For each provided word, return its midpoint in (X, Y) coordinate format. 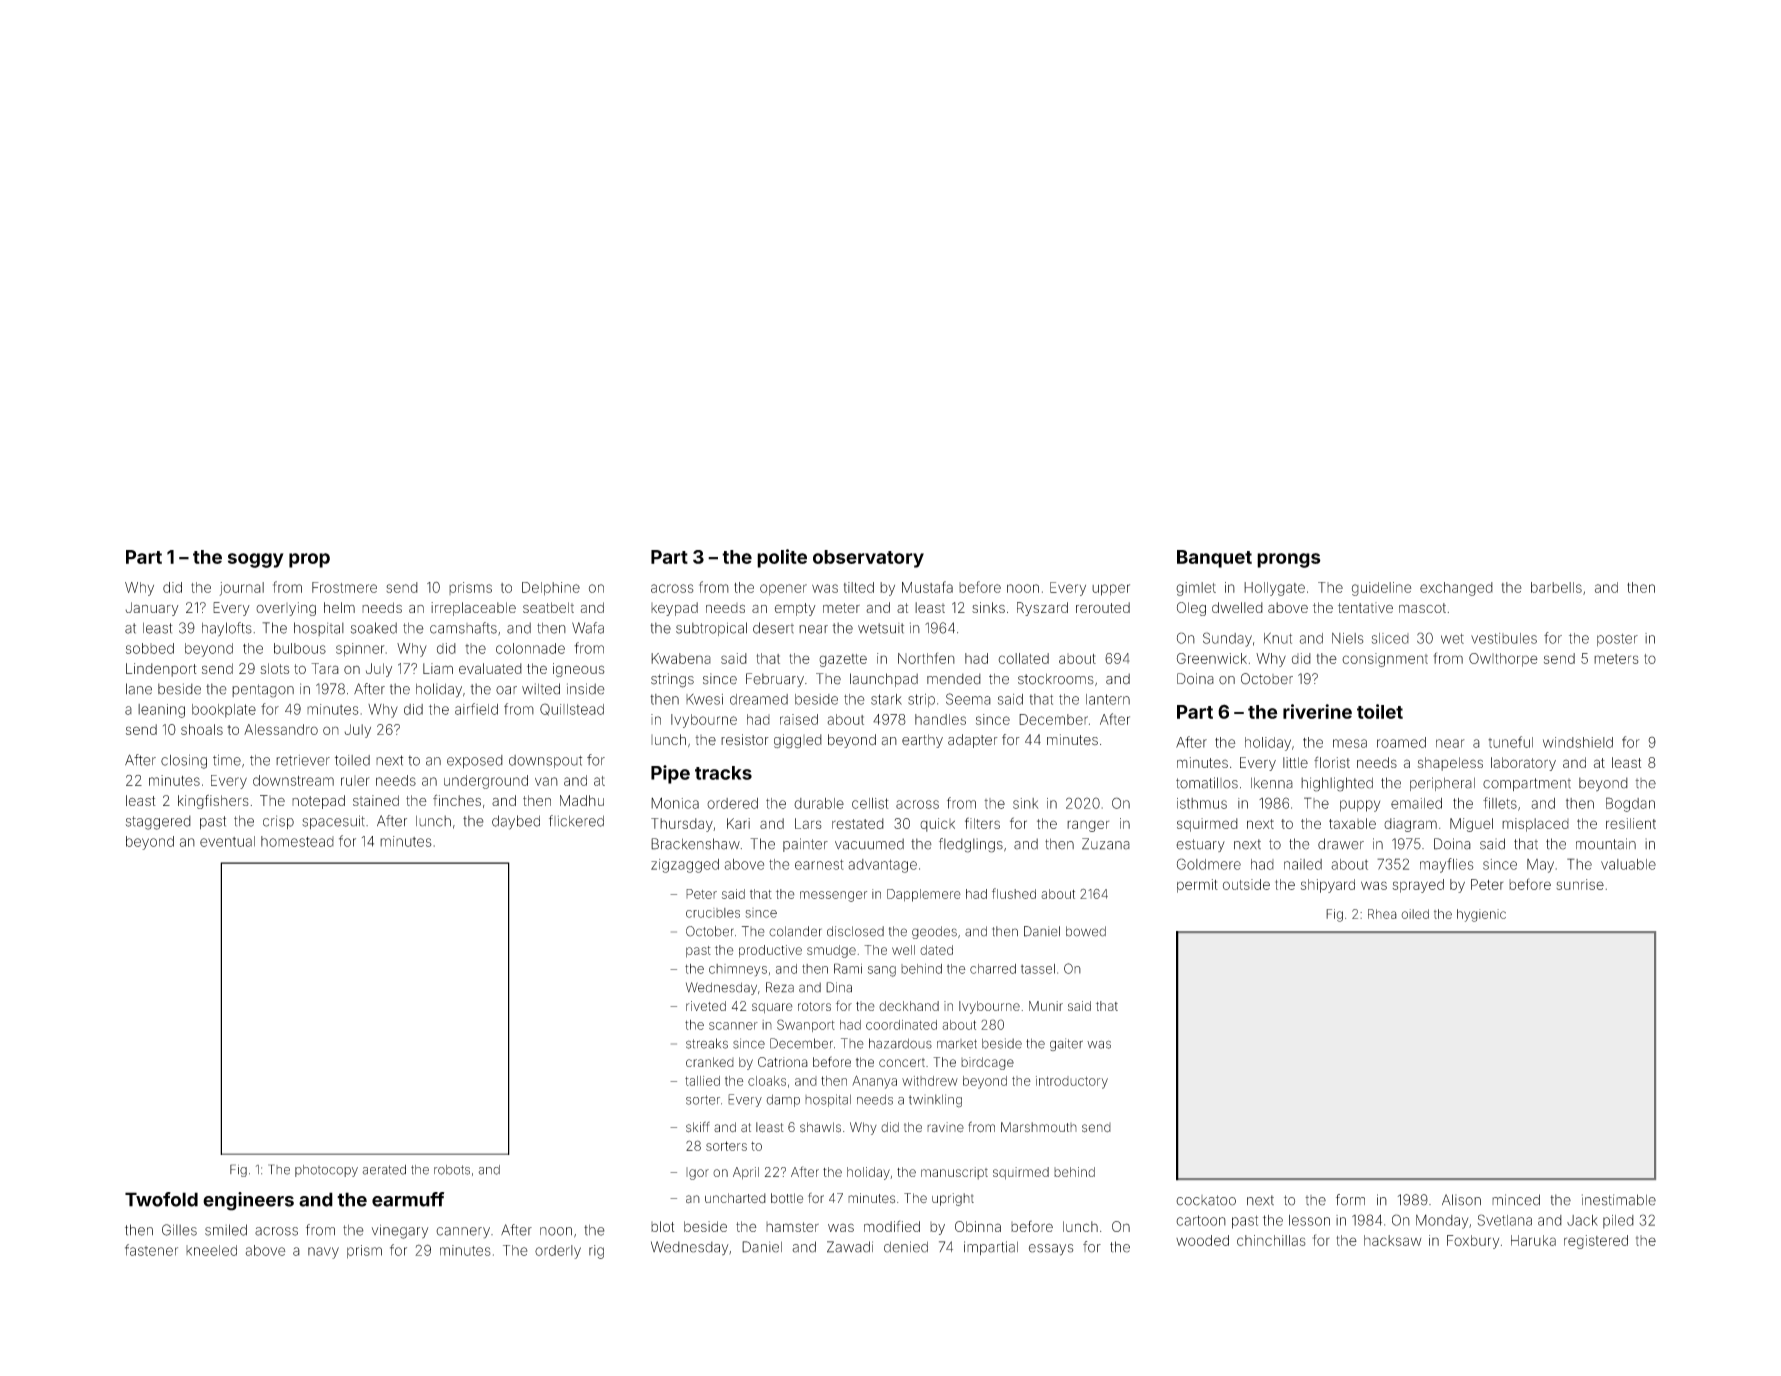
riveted (706, 1006)
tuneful (1510, 742)
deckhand (909, 1006)
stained (376, 800)
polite (782, 558)
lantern (1108, 699)
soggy (256, 560)
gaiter (1066, 1044)
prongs (1289, 560)
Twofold (161, 1199)
